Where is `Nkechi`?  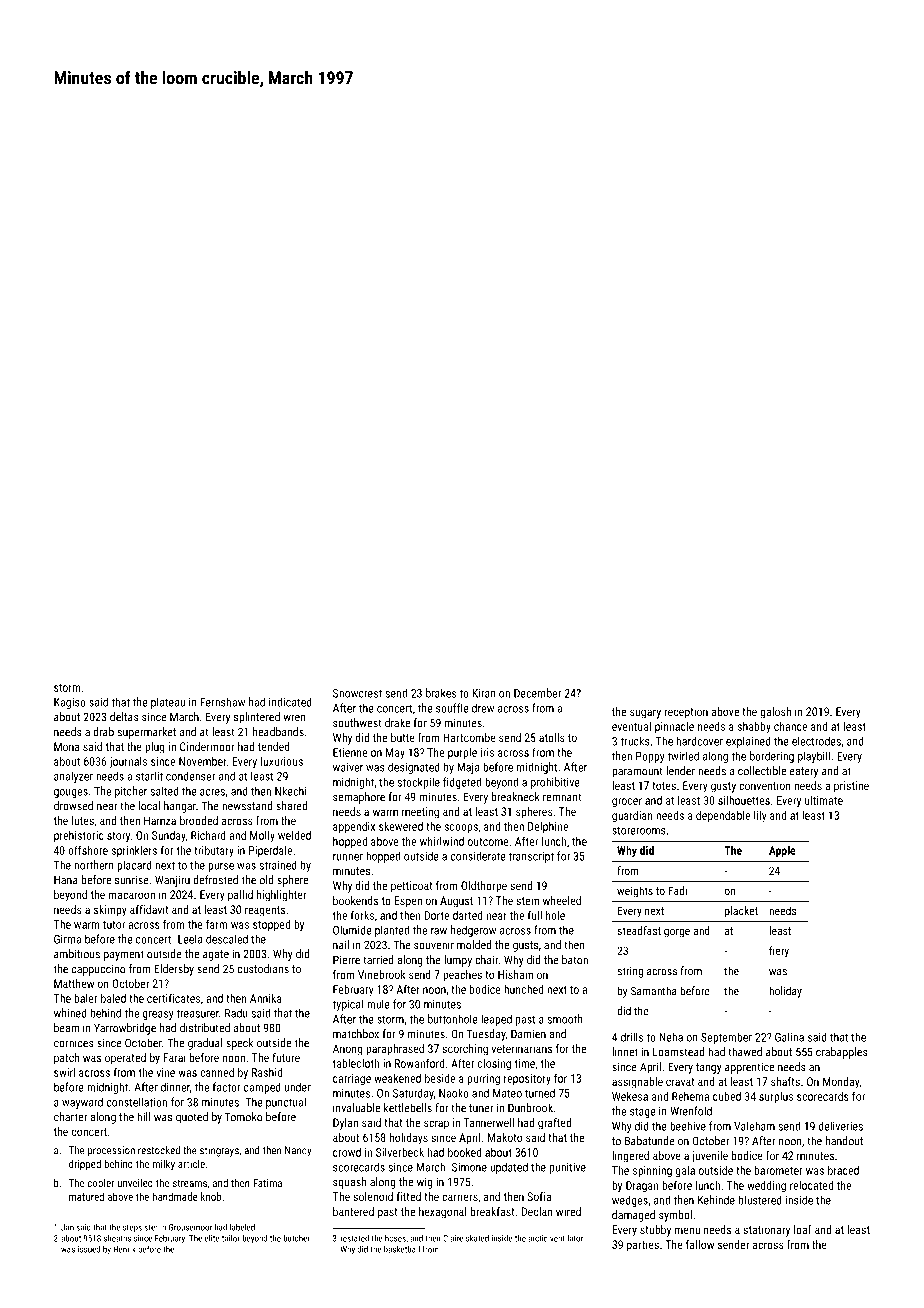
Nkechi is located at coordinates (290, 791).
